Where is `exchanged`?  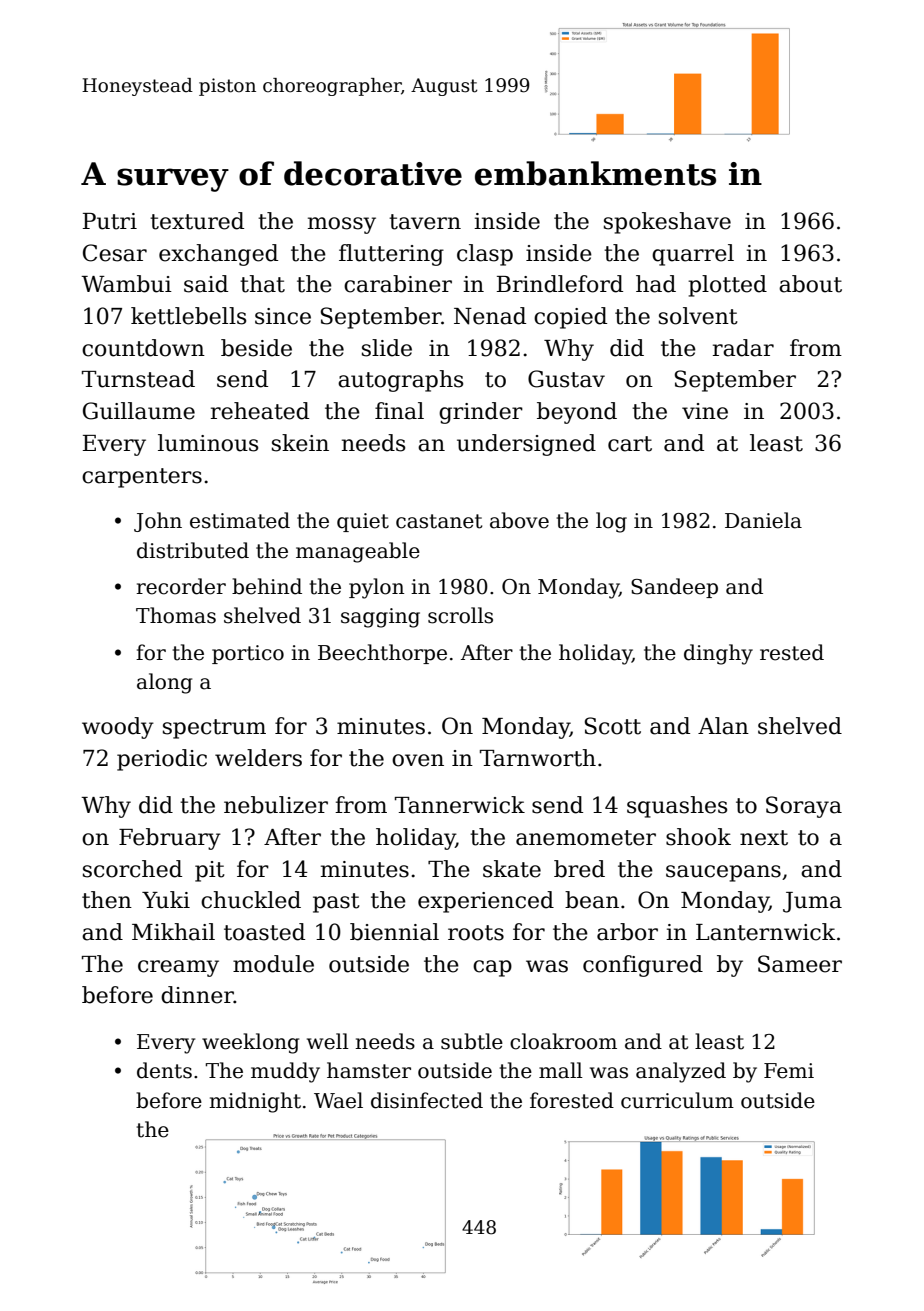 exchanged is located at coordinates (218, 255).
